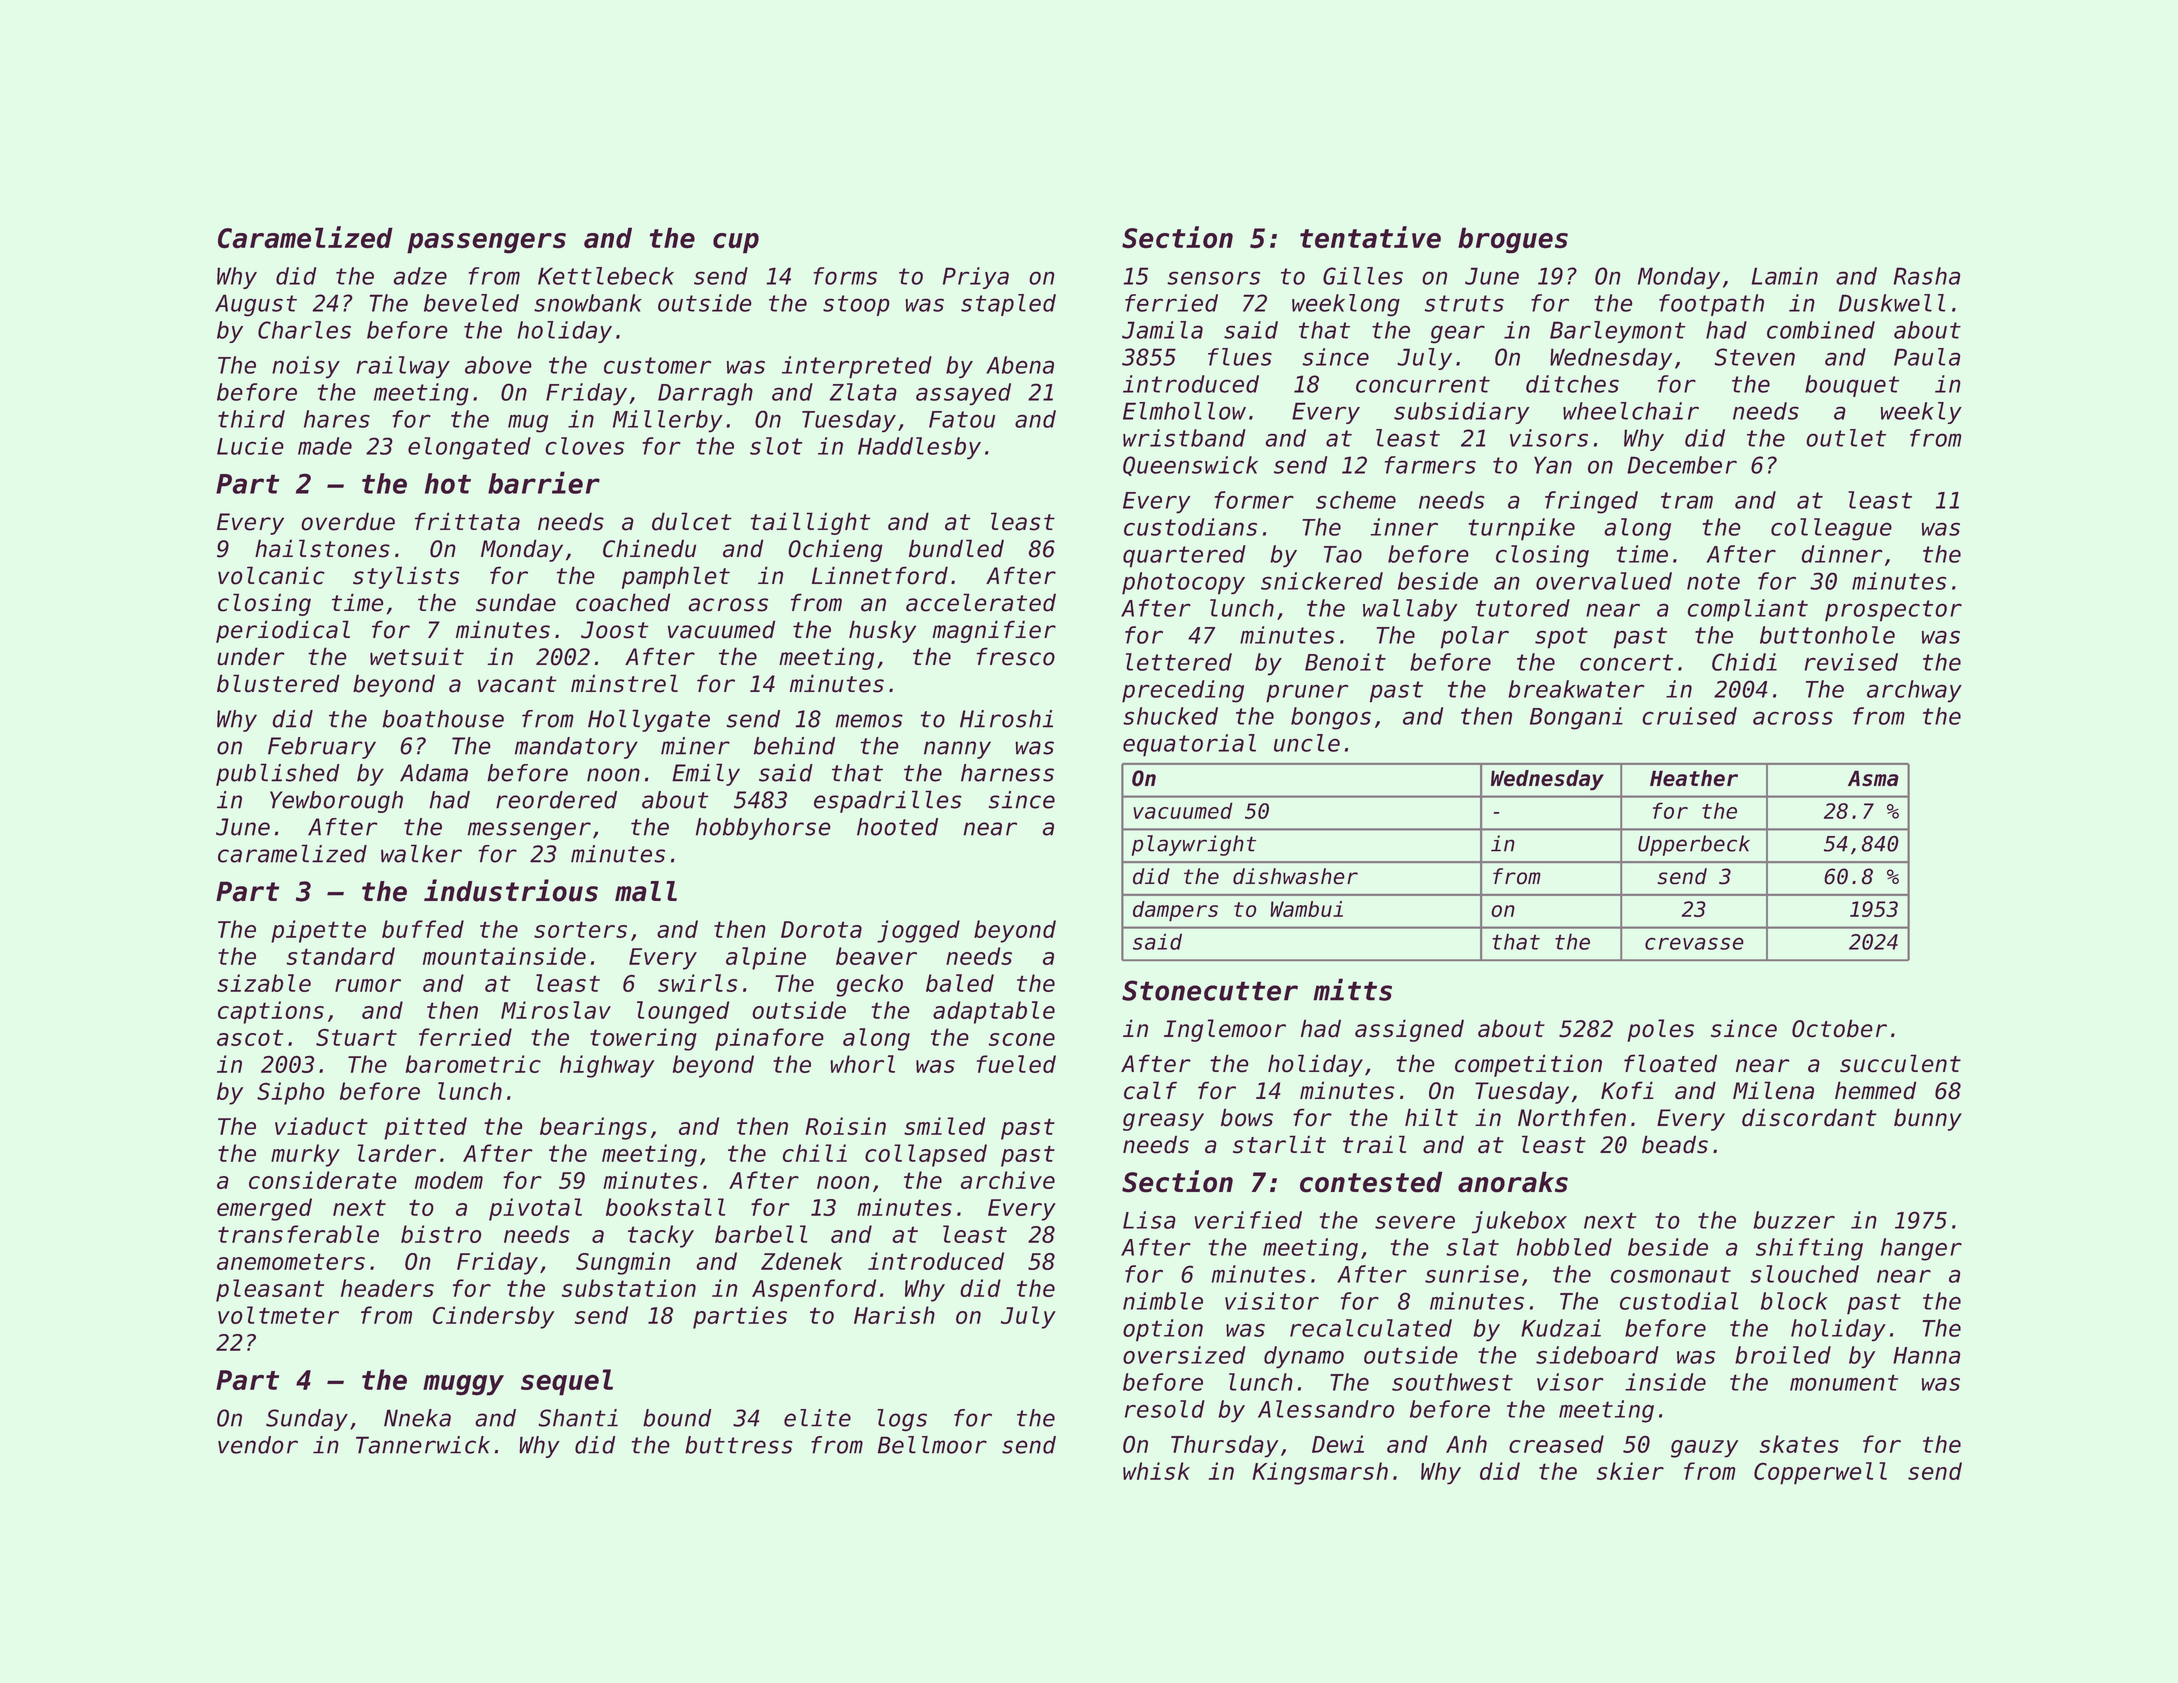 This image has width=2178, height=1683. What do you see at coordinates (307, 1420) in the image?
I see `Sunday` at bounding box center [307, 1420].
